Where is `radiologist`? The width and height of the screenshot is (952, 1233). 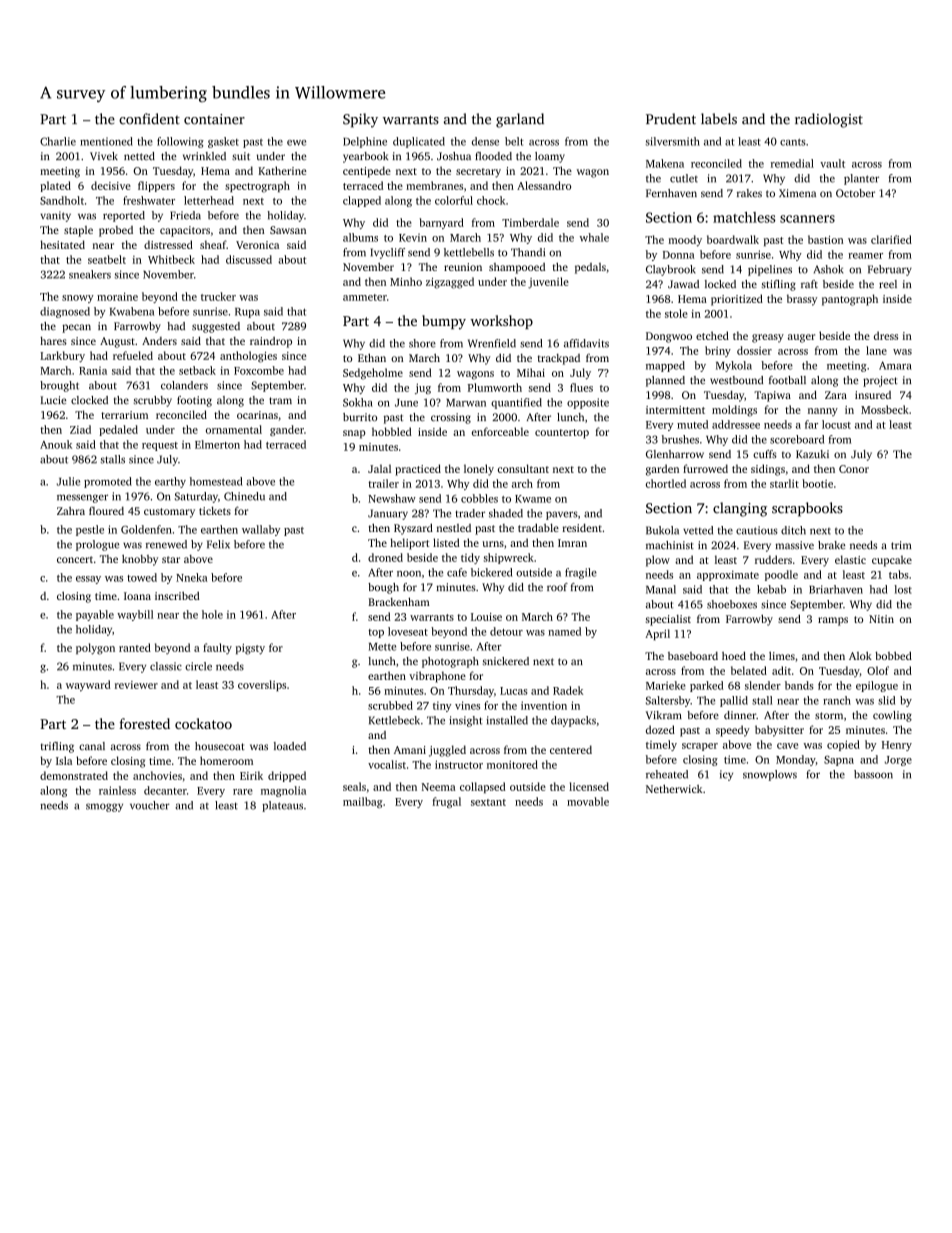 radiologist is located at coordinates (829, 120).
